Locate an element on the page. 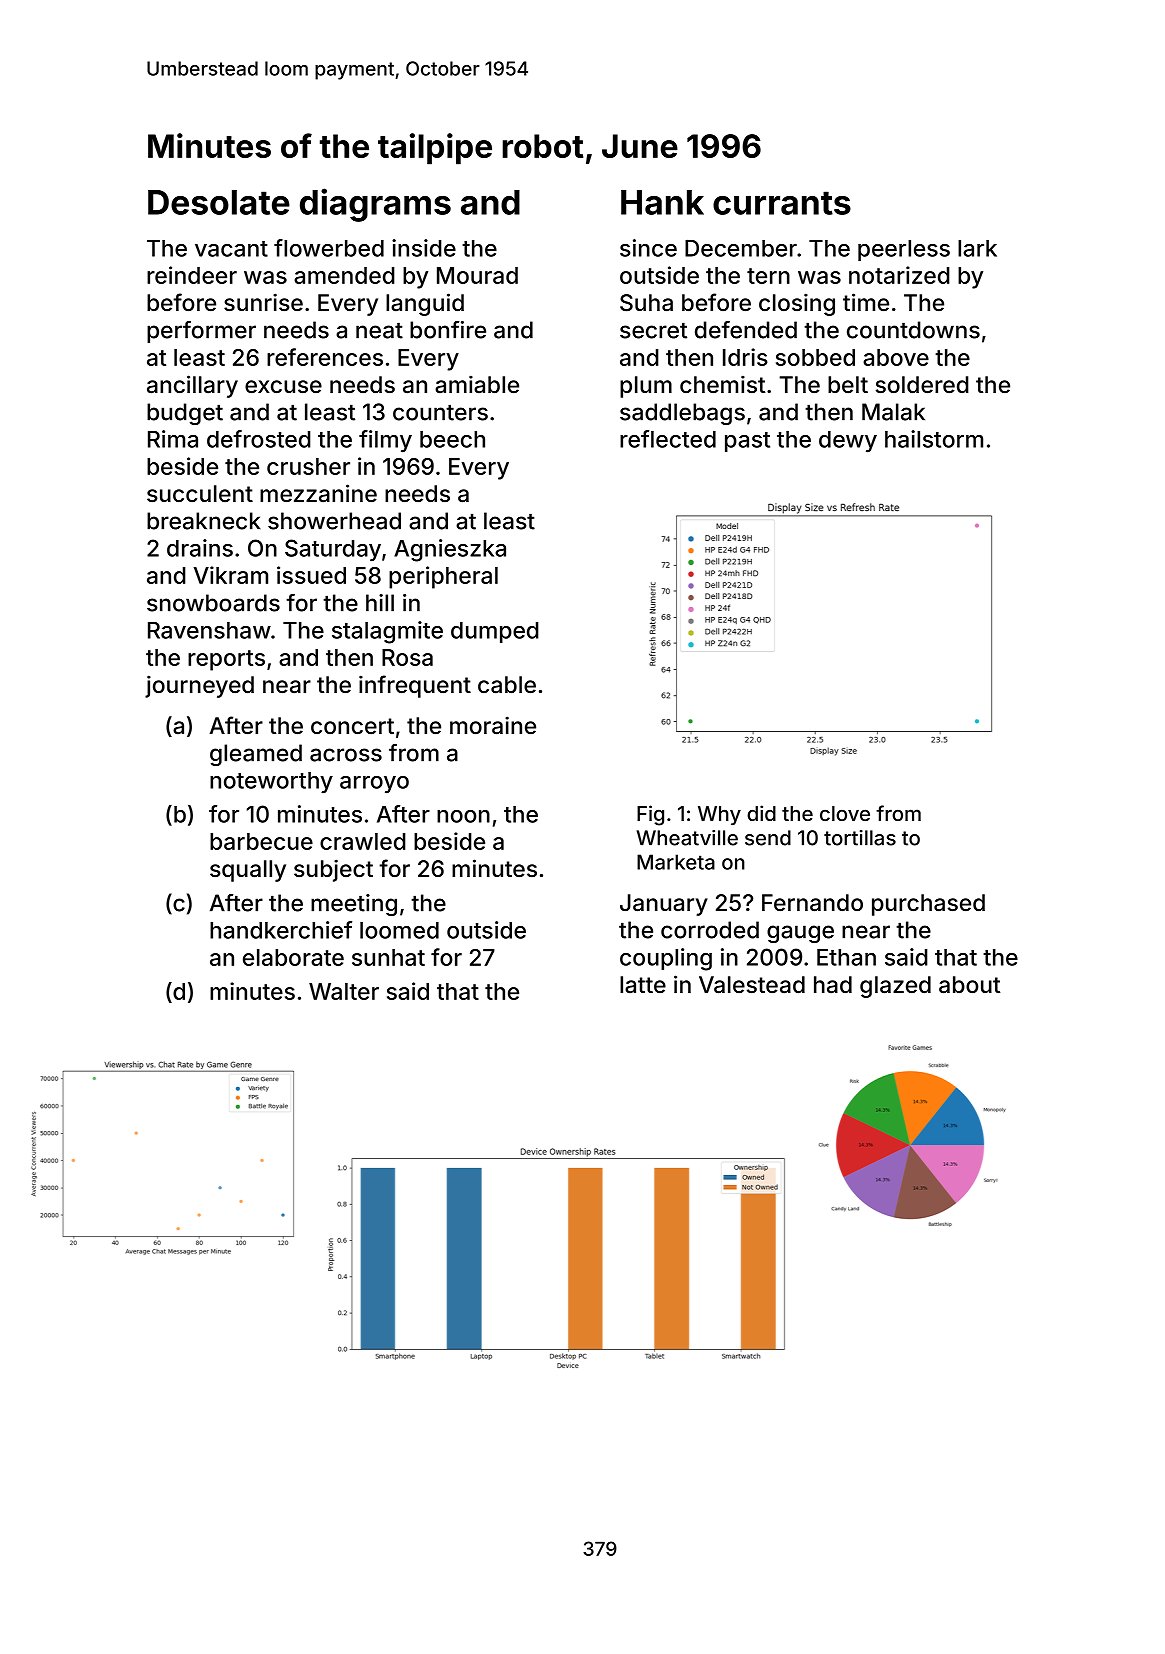 This image has width=1165, height=1654. filmy is located at coordinates (385, 441).
